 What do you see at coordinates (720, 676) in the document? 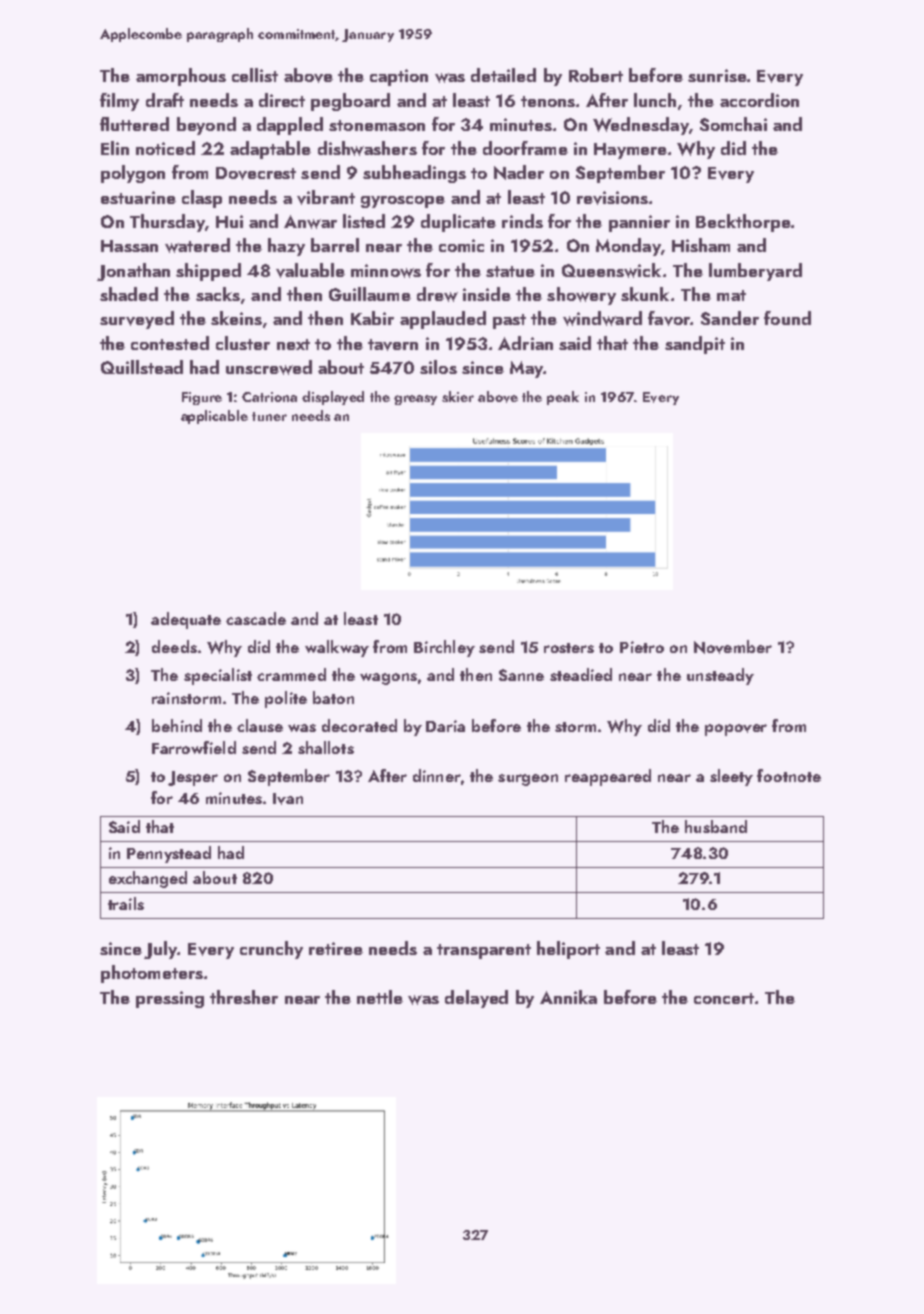
I see `unsteady` at bounding box center [720, 676].
